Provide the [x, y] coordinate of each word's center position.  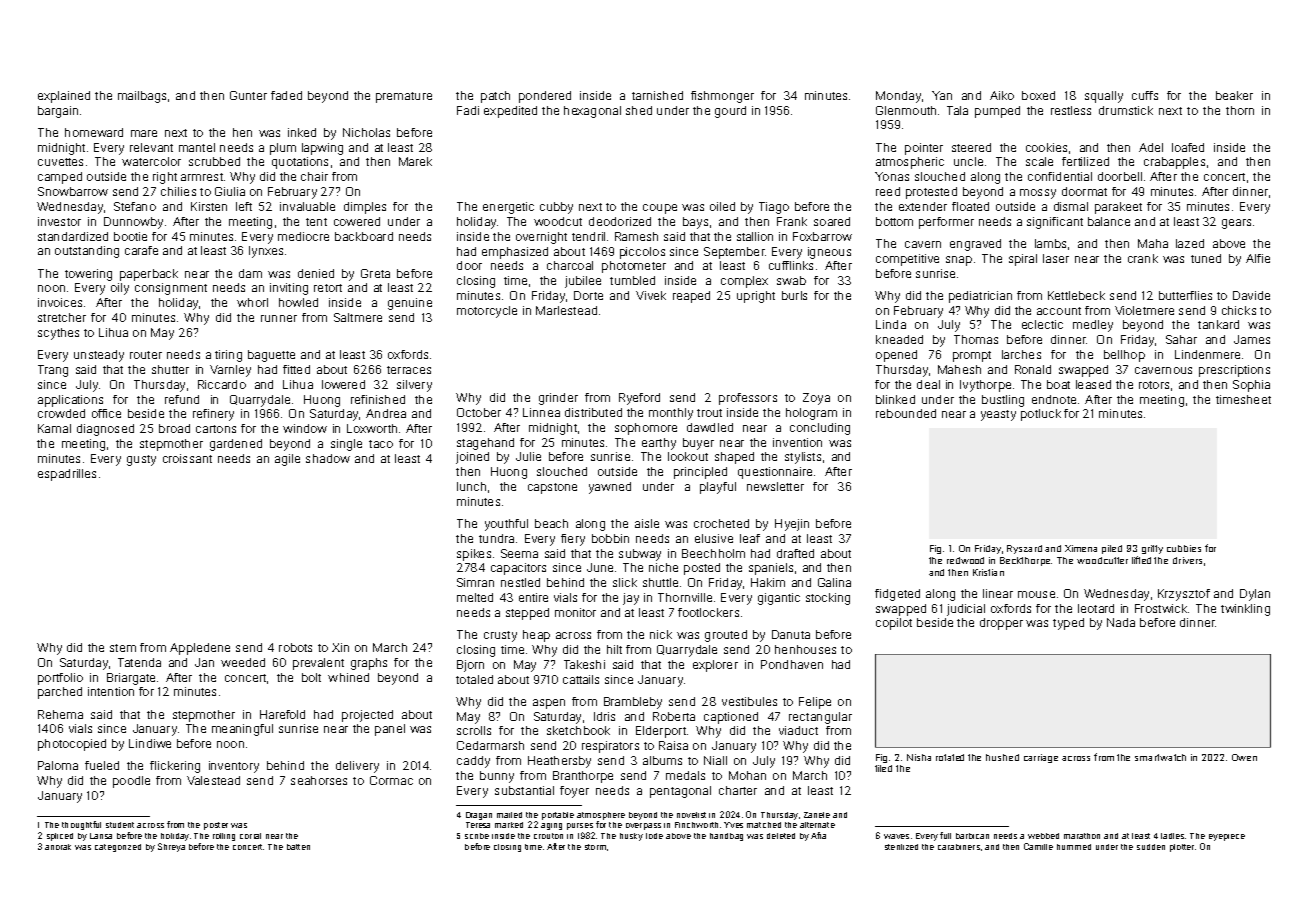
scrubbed [214, 161]
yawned [610, 488]
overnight [541, 238]
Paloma [58, 765]
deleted [781, 836]
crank [1143, 258]
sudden [1151, 847]
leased [1093, 384]
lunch [471, 486]
